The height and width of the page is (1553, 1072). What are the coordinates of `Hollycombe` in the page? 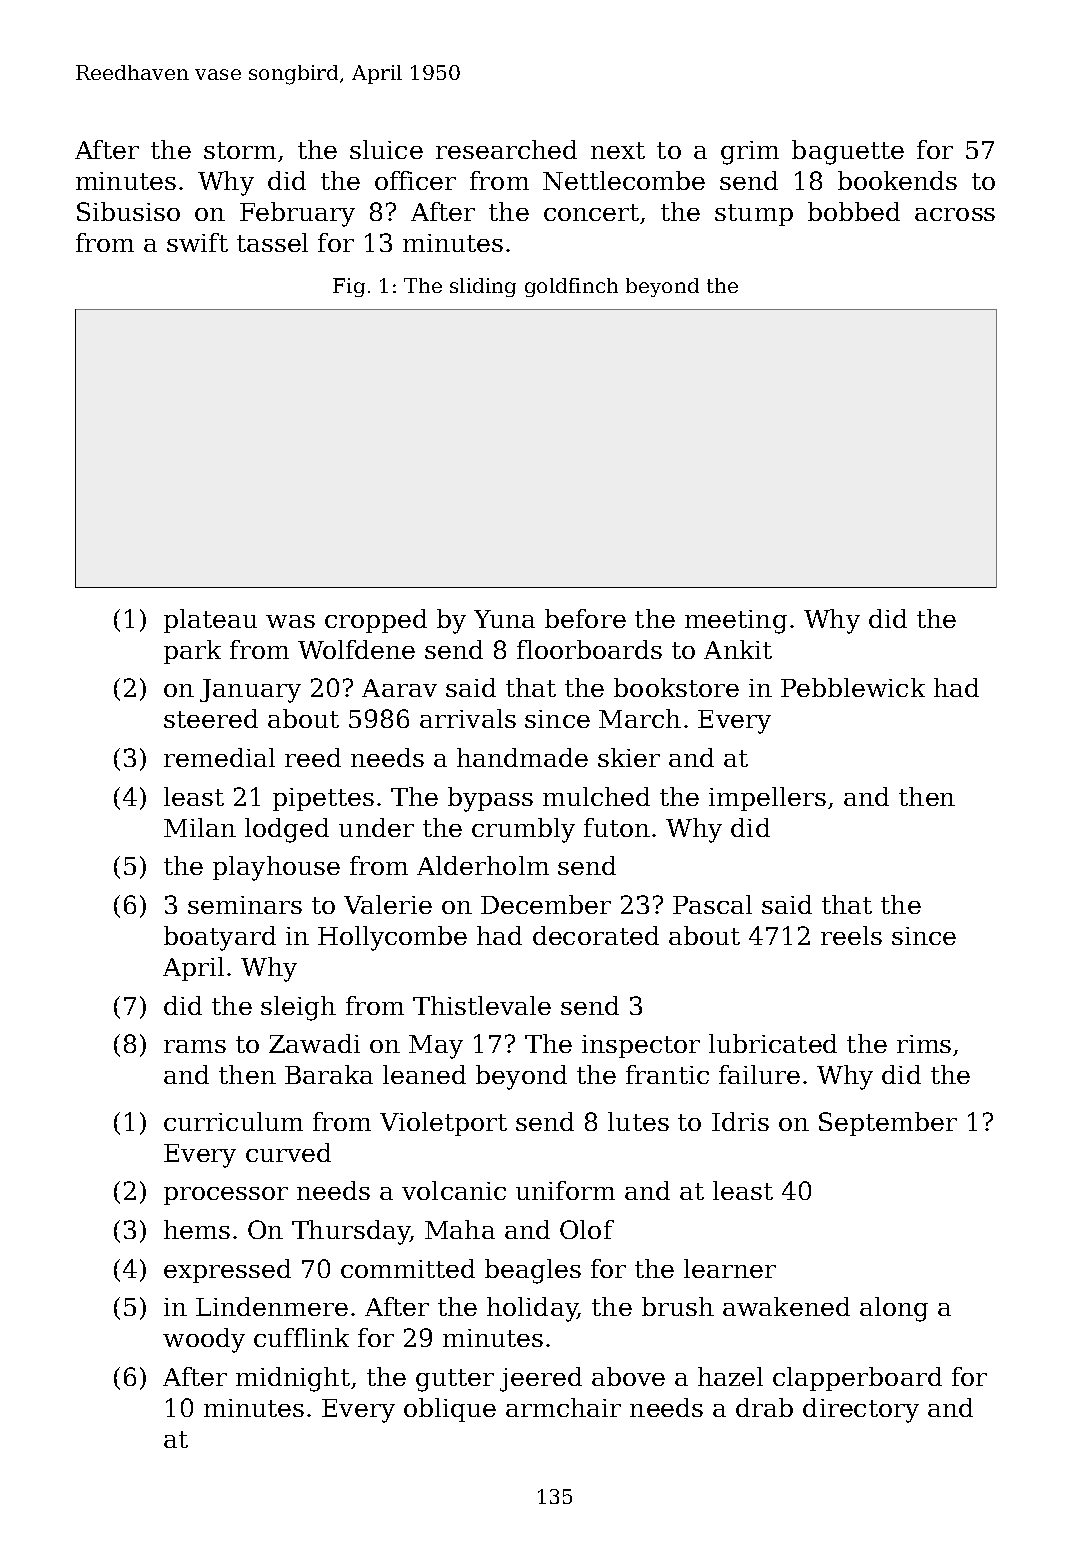 It's located at (392, 938).
